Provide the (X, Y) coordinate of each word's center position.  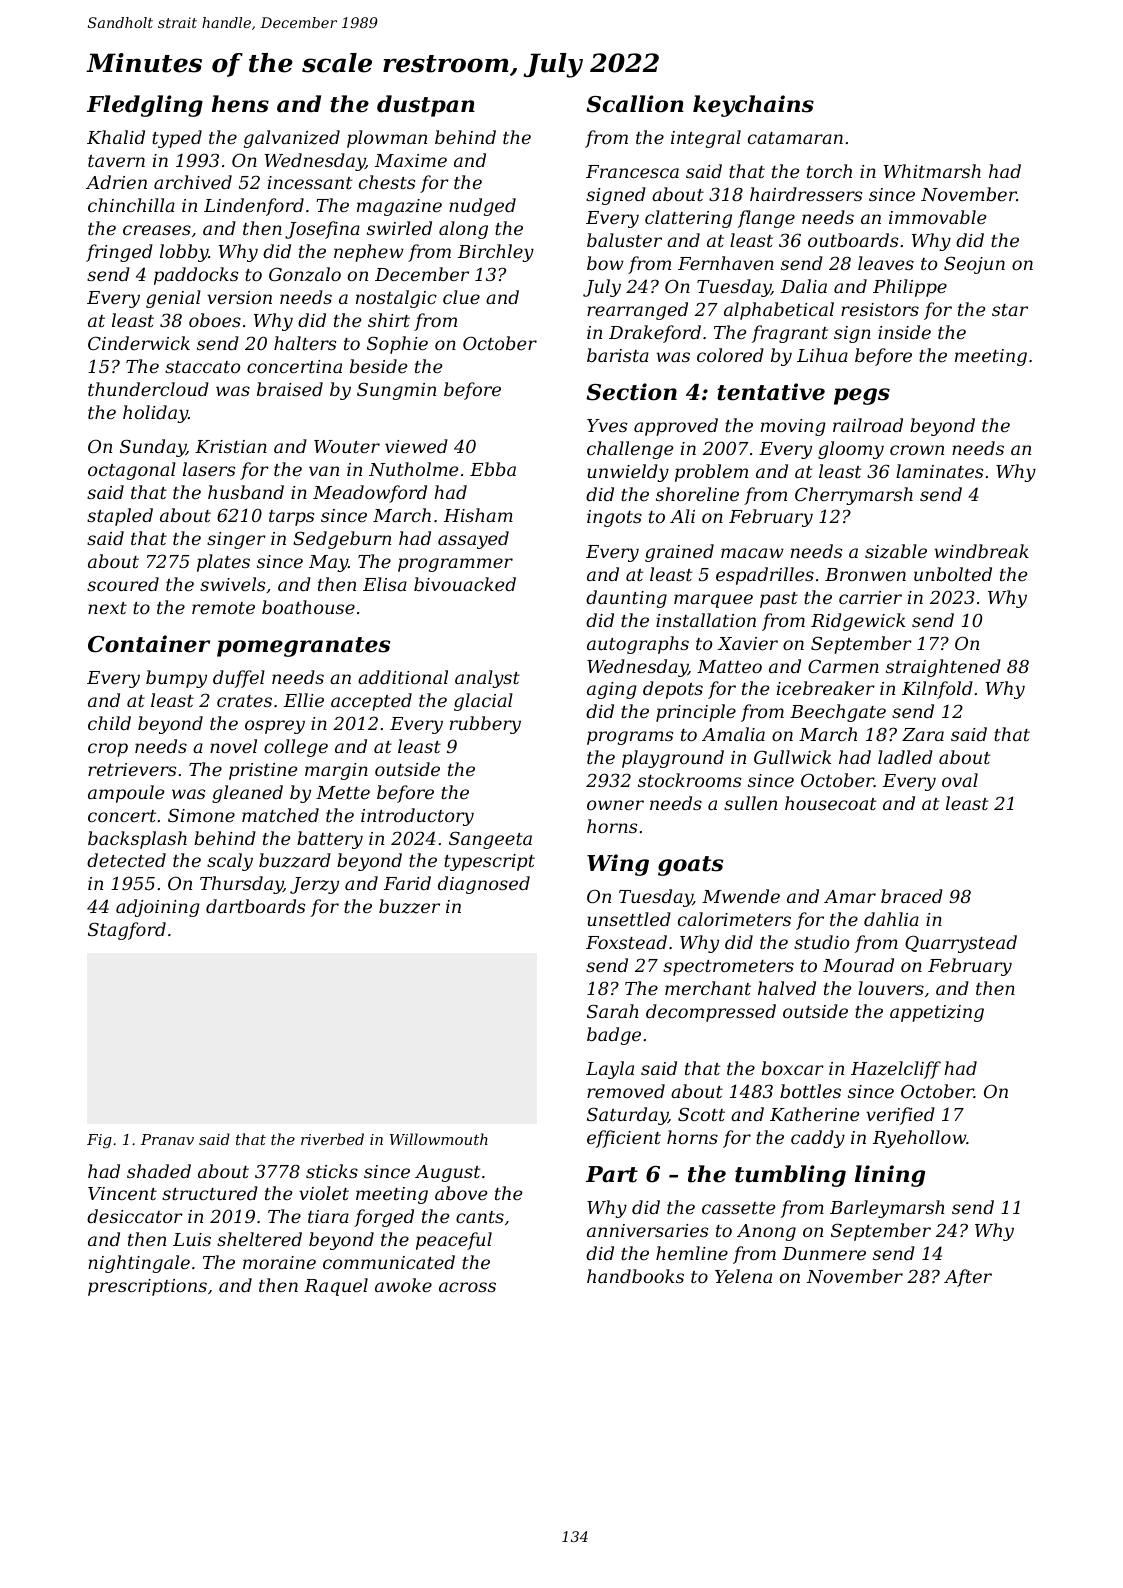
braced (912, 896)
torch (829, 171)
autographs (638, 645)
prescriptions (147, 1287)
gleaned (247, 794)
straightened (943, 668)
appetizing (937, 1013)
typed (177, 139)
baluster (624, 240)
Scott (701, 1114)
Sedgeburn (342, 540)
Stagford (127, 931)
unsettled (629, 919)
